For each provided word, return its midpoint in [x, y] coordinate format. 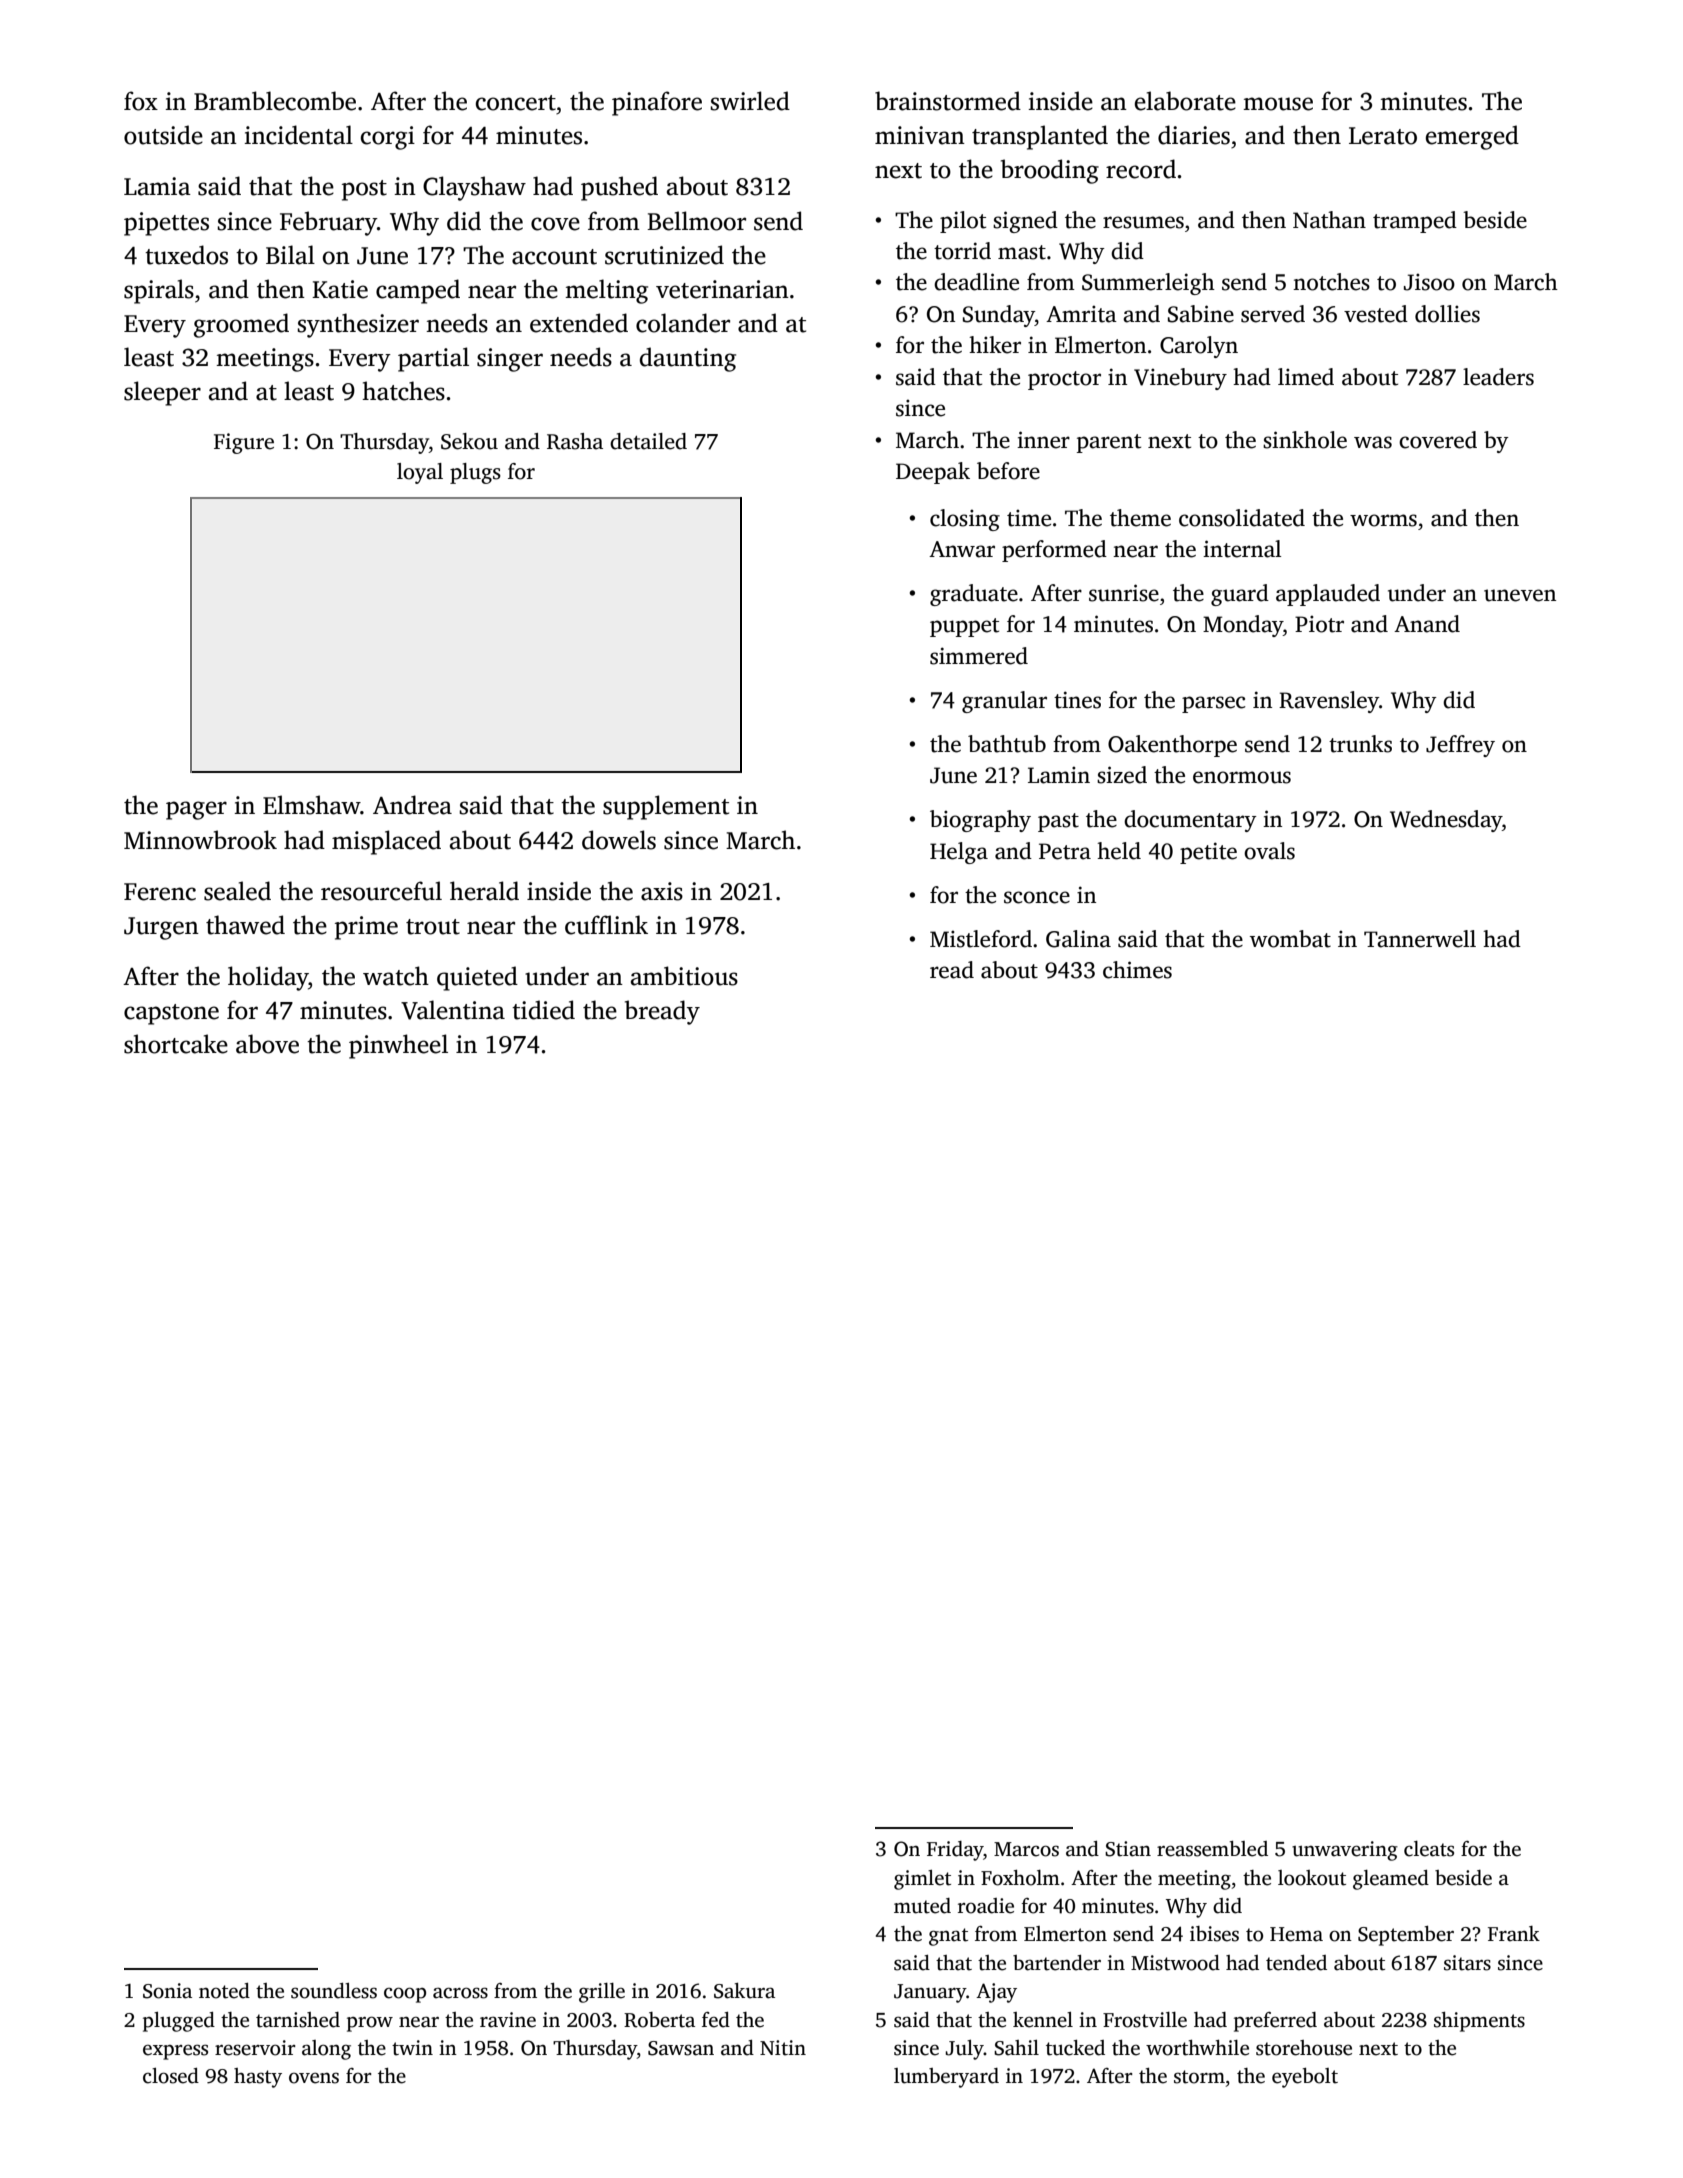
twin [412, 2048]
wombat [1290, 939]
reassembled [1212, 1849]
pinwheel [398, 1046]
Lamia [157, 186]
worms [1383, 520]
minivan [920, 135]
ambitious [684, 976]
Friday [955, 1851]
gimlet [922, 1880]
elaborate [1185, 101]
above [267, 1044]
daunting [688, 359]
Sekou [469, 441]
